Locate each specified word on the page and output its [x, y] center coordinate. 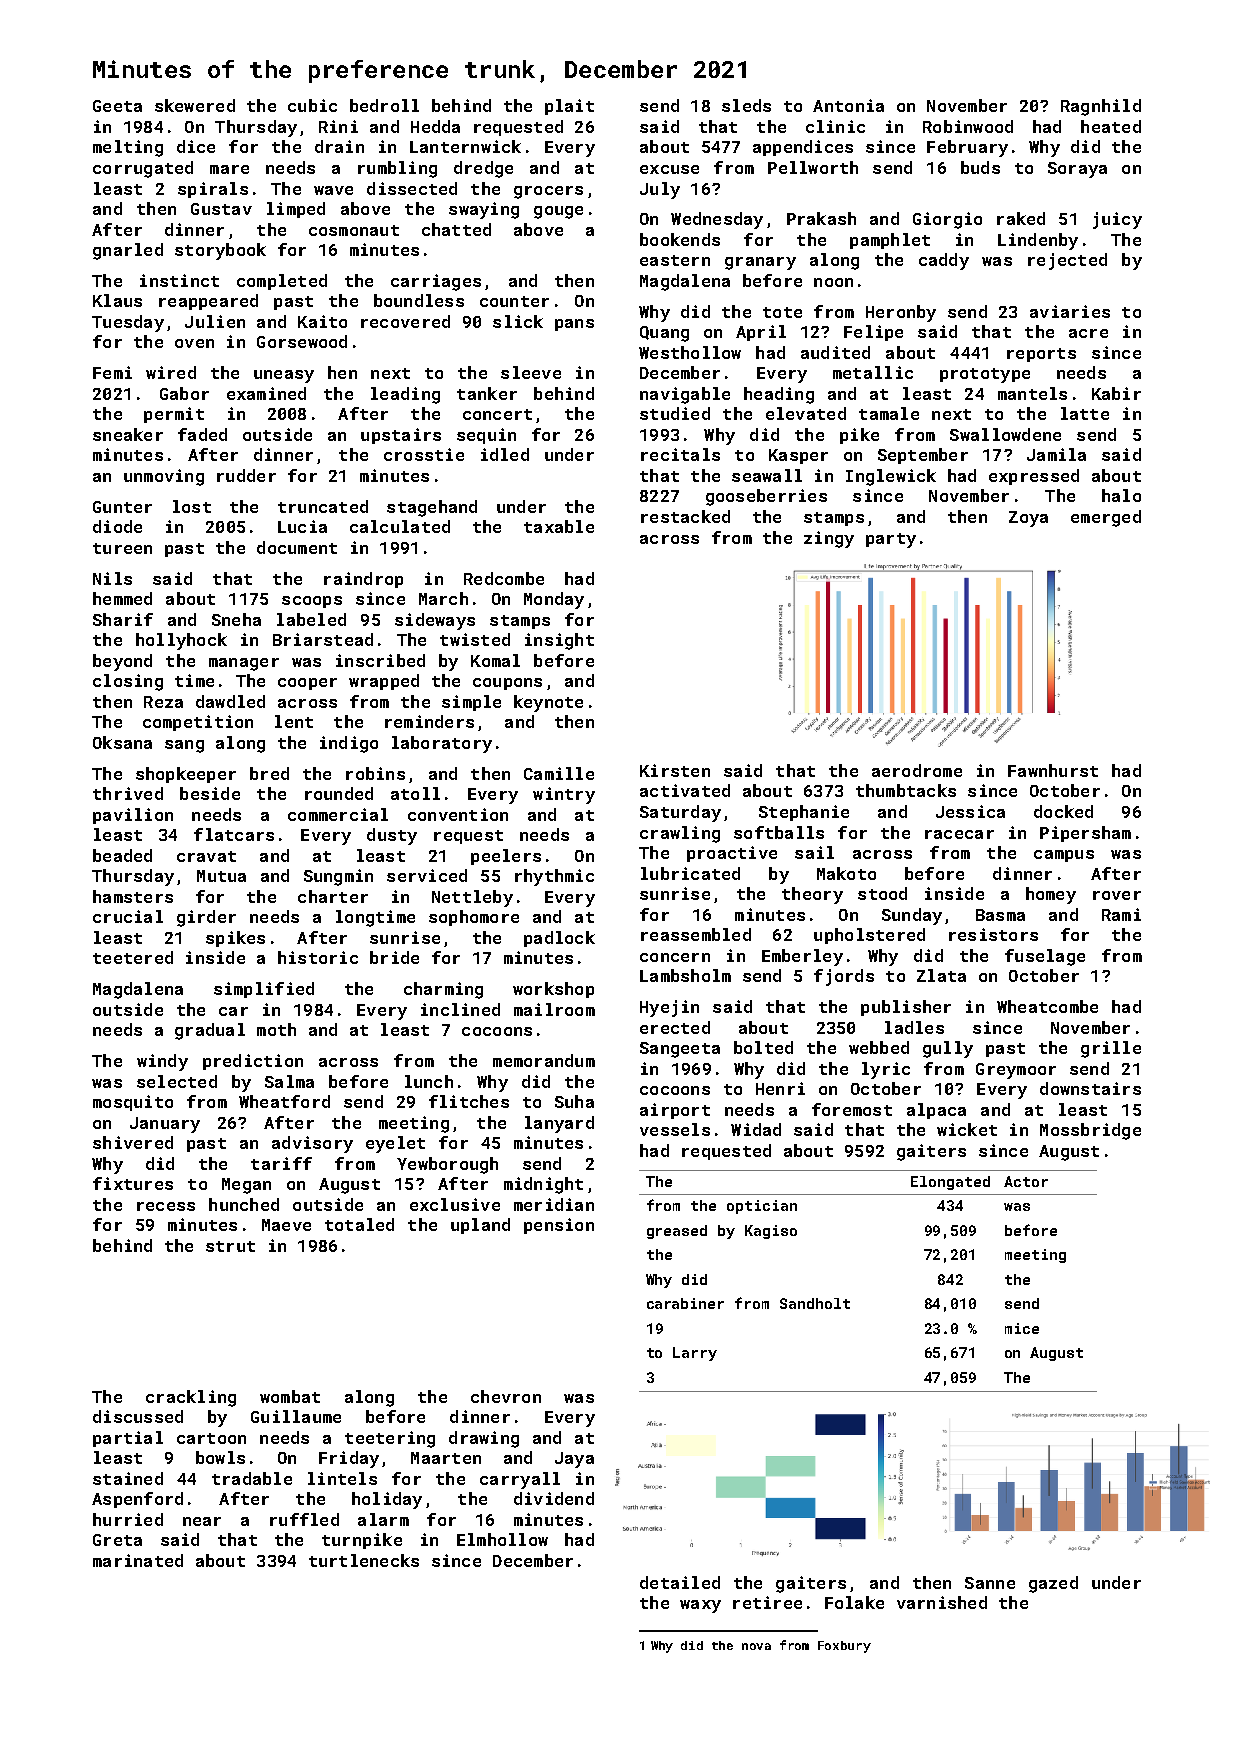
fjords [844, 977]
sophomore [474, 918]
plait [569, 107]
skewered [195, 105]
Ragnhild [1101, 107]
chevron [506, 1396]
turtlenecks [364, 1560]
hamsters [133, 896]
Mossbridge [1090, 1131]
